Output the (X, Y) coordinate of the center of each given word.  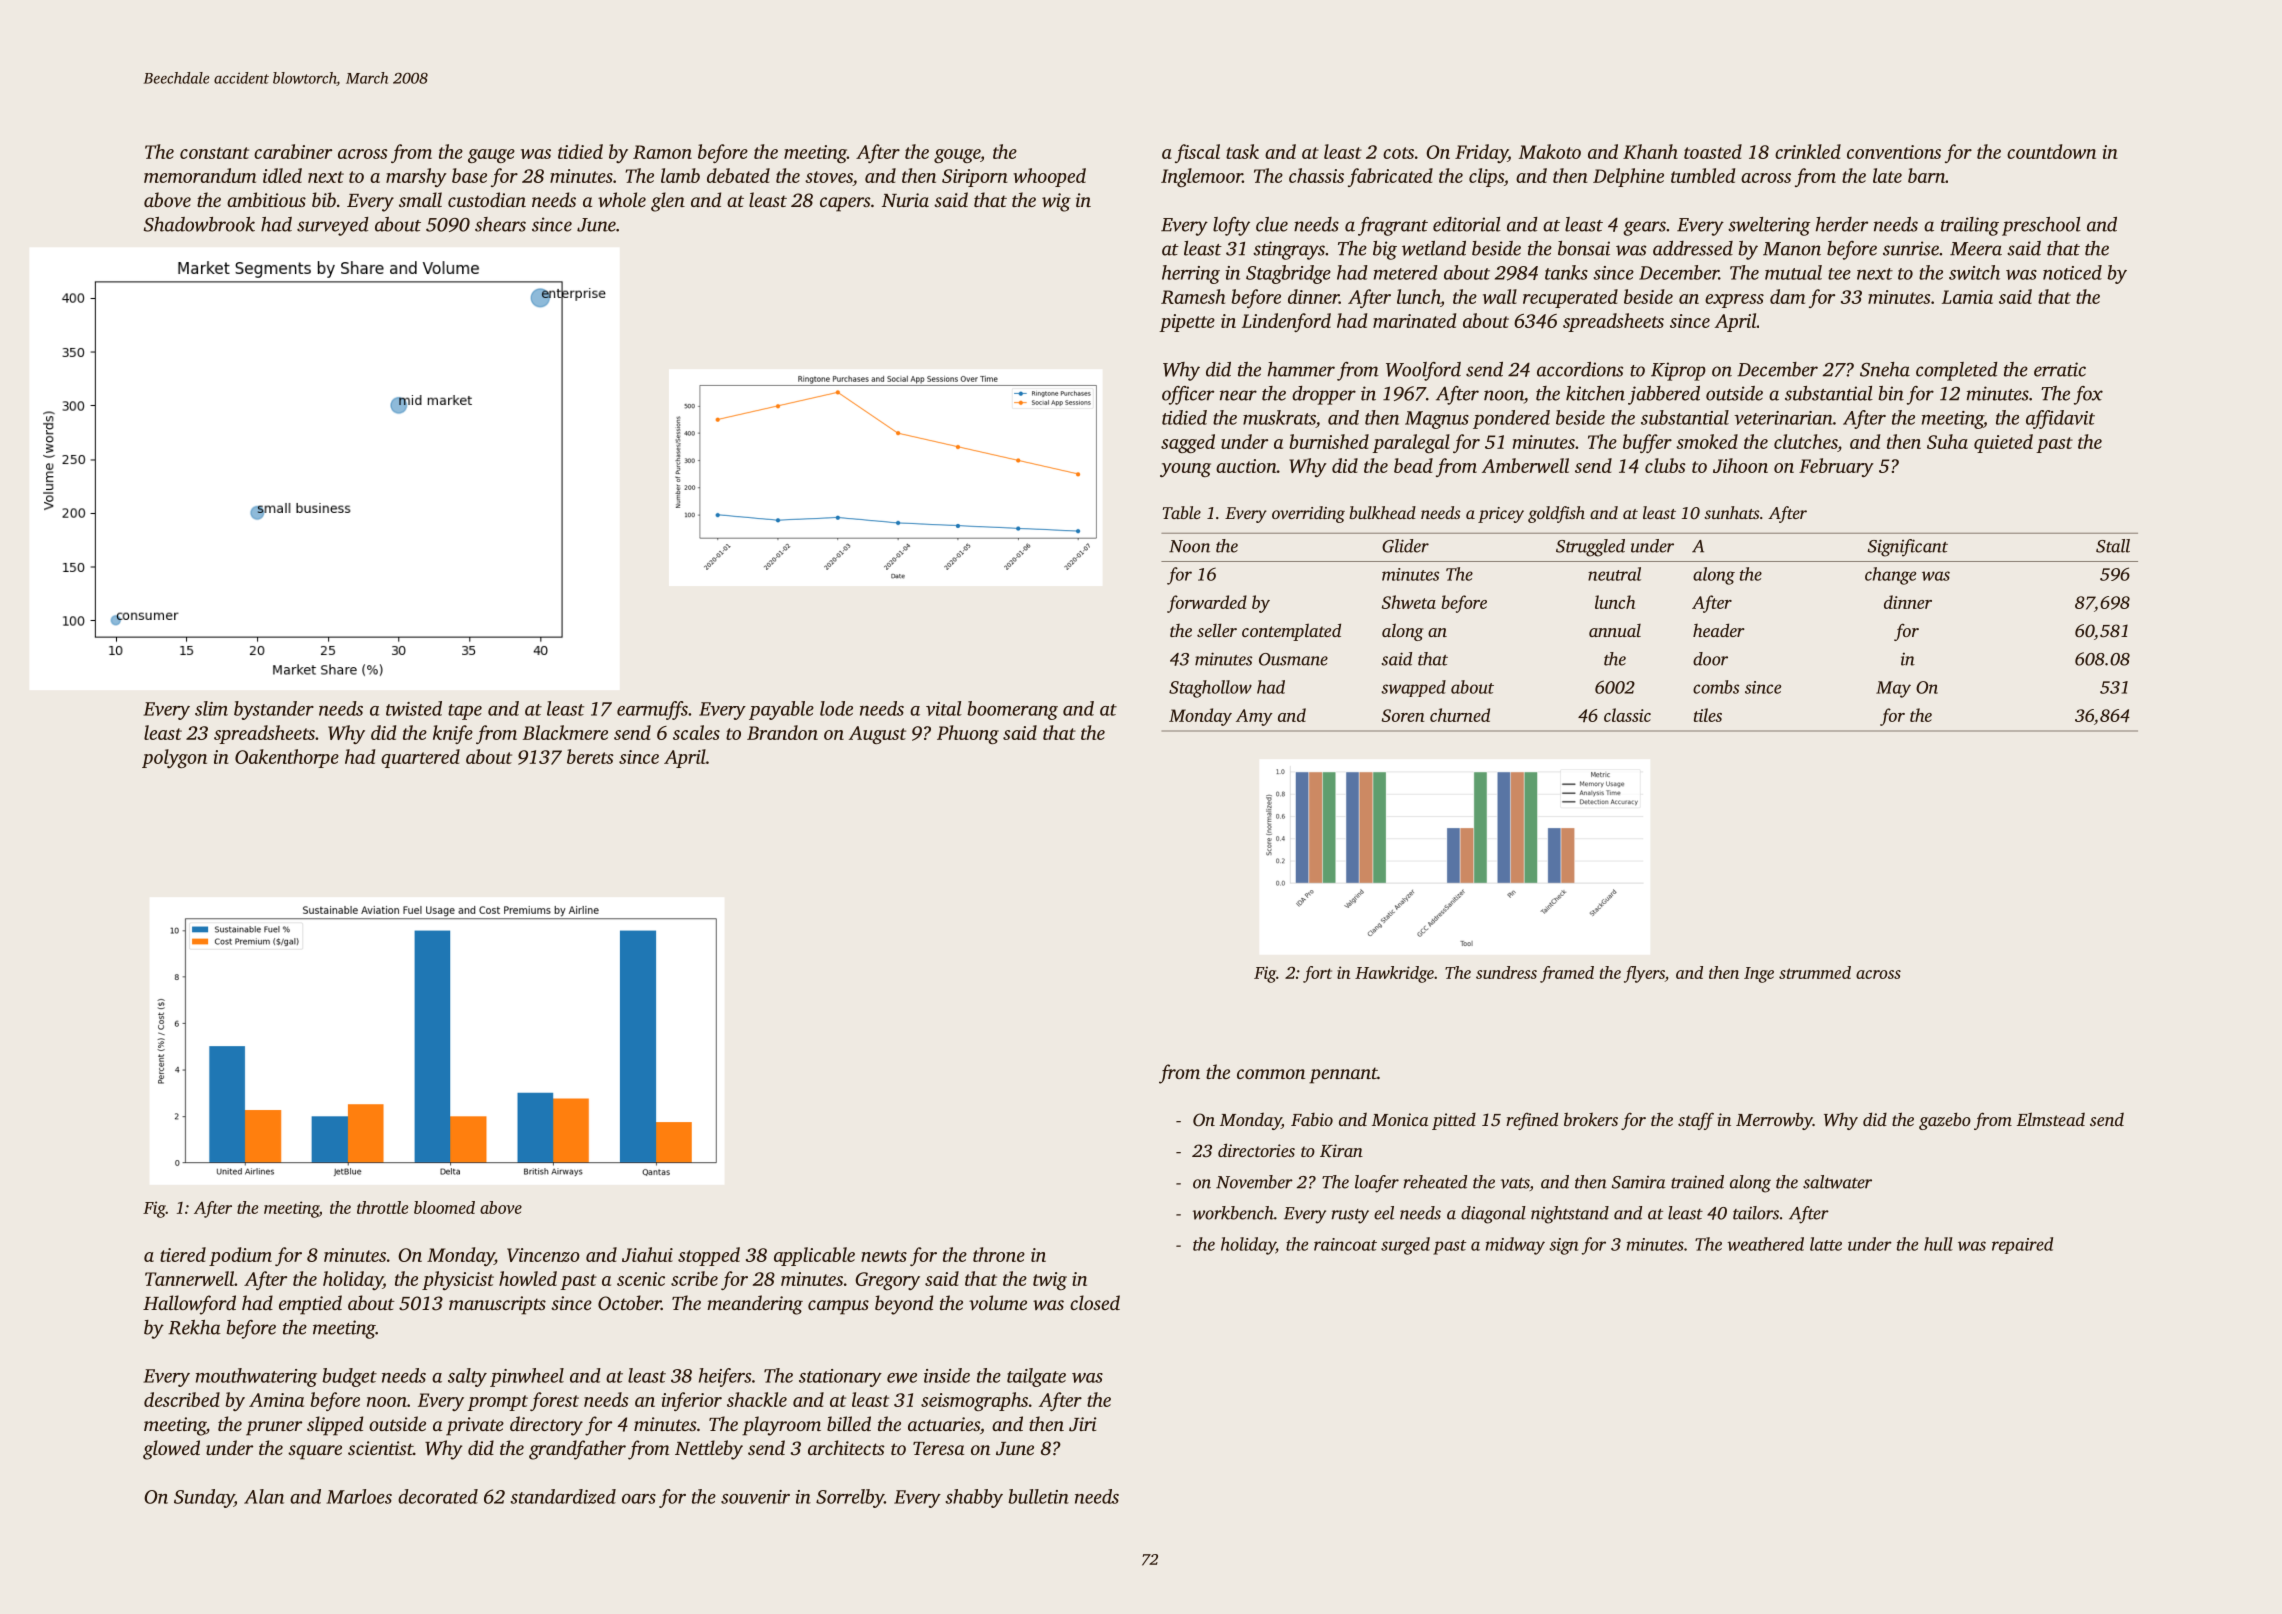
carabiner (293, 151)
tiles (1708, 715)
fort (1317, 974)
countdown (2051, 151)
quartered (420, 758)
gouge (957, 156)
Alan (264, 1496)
